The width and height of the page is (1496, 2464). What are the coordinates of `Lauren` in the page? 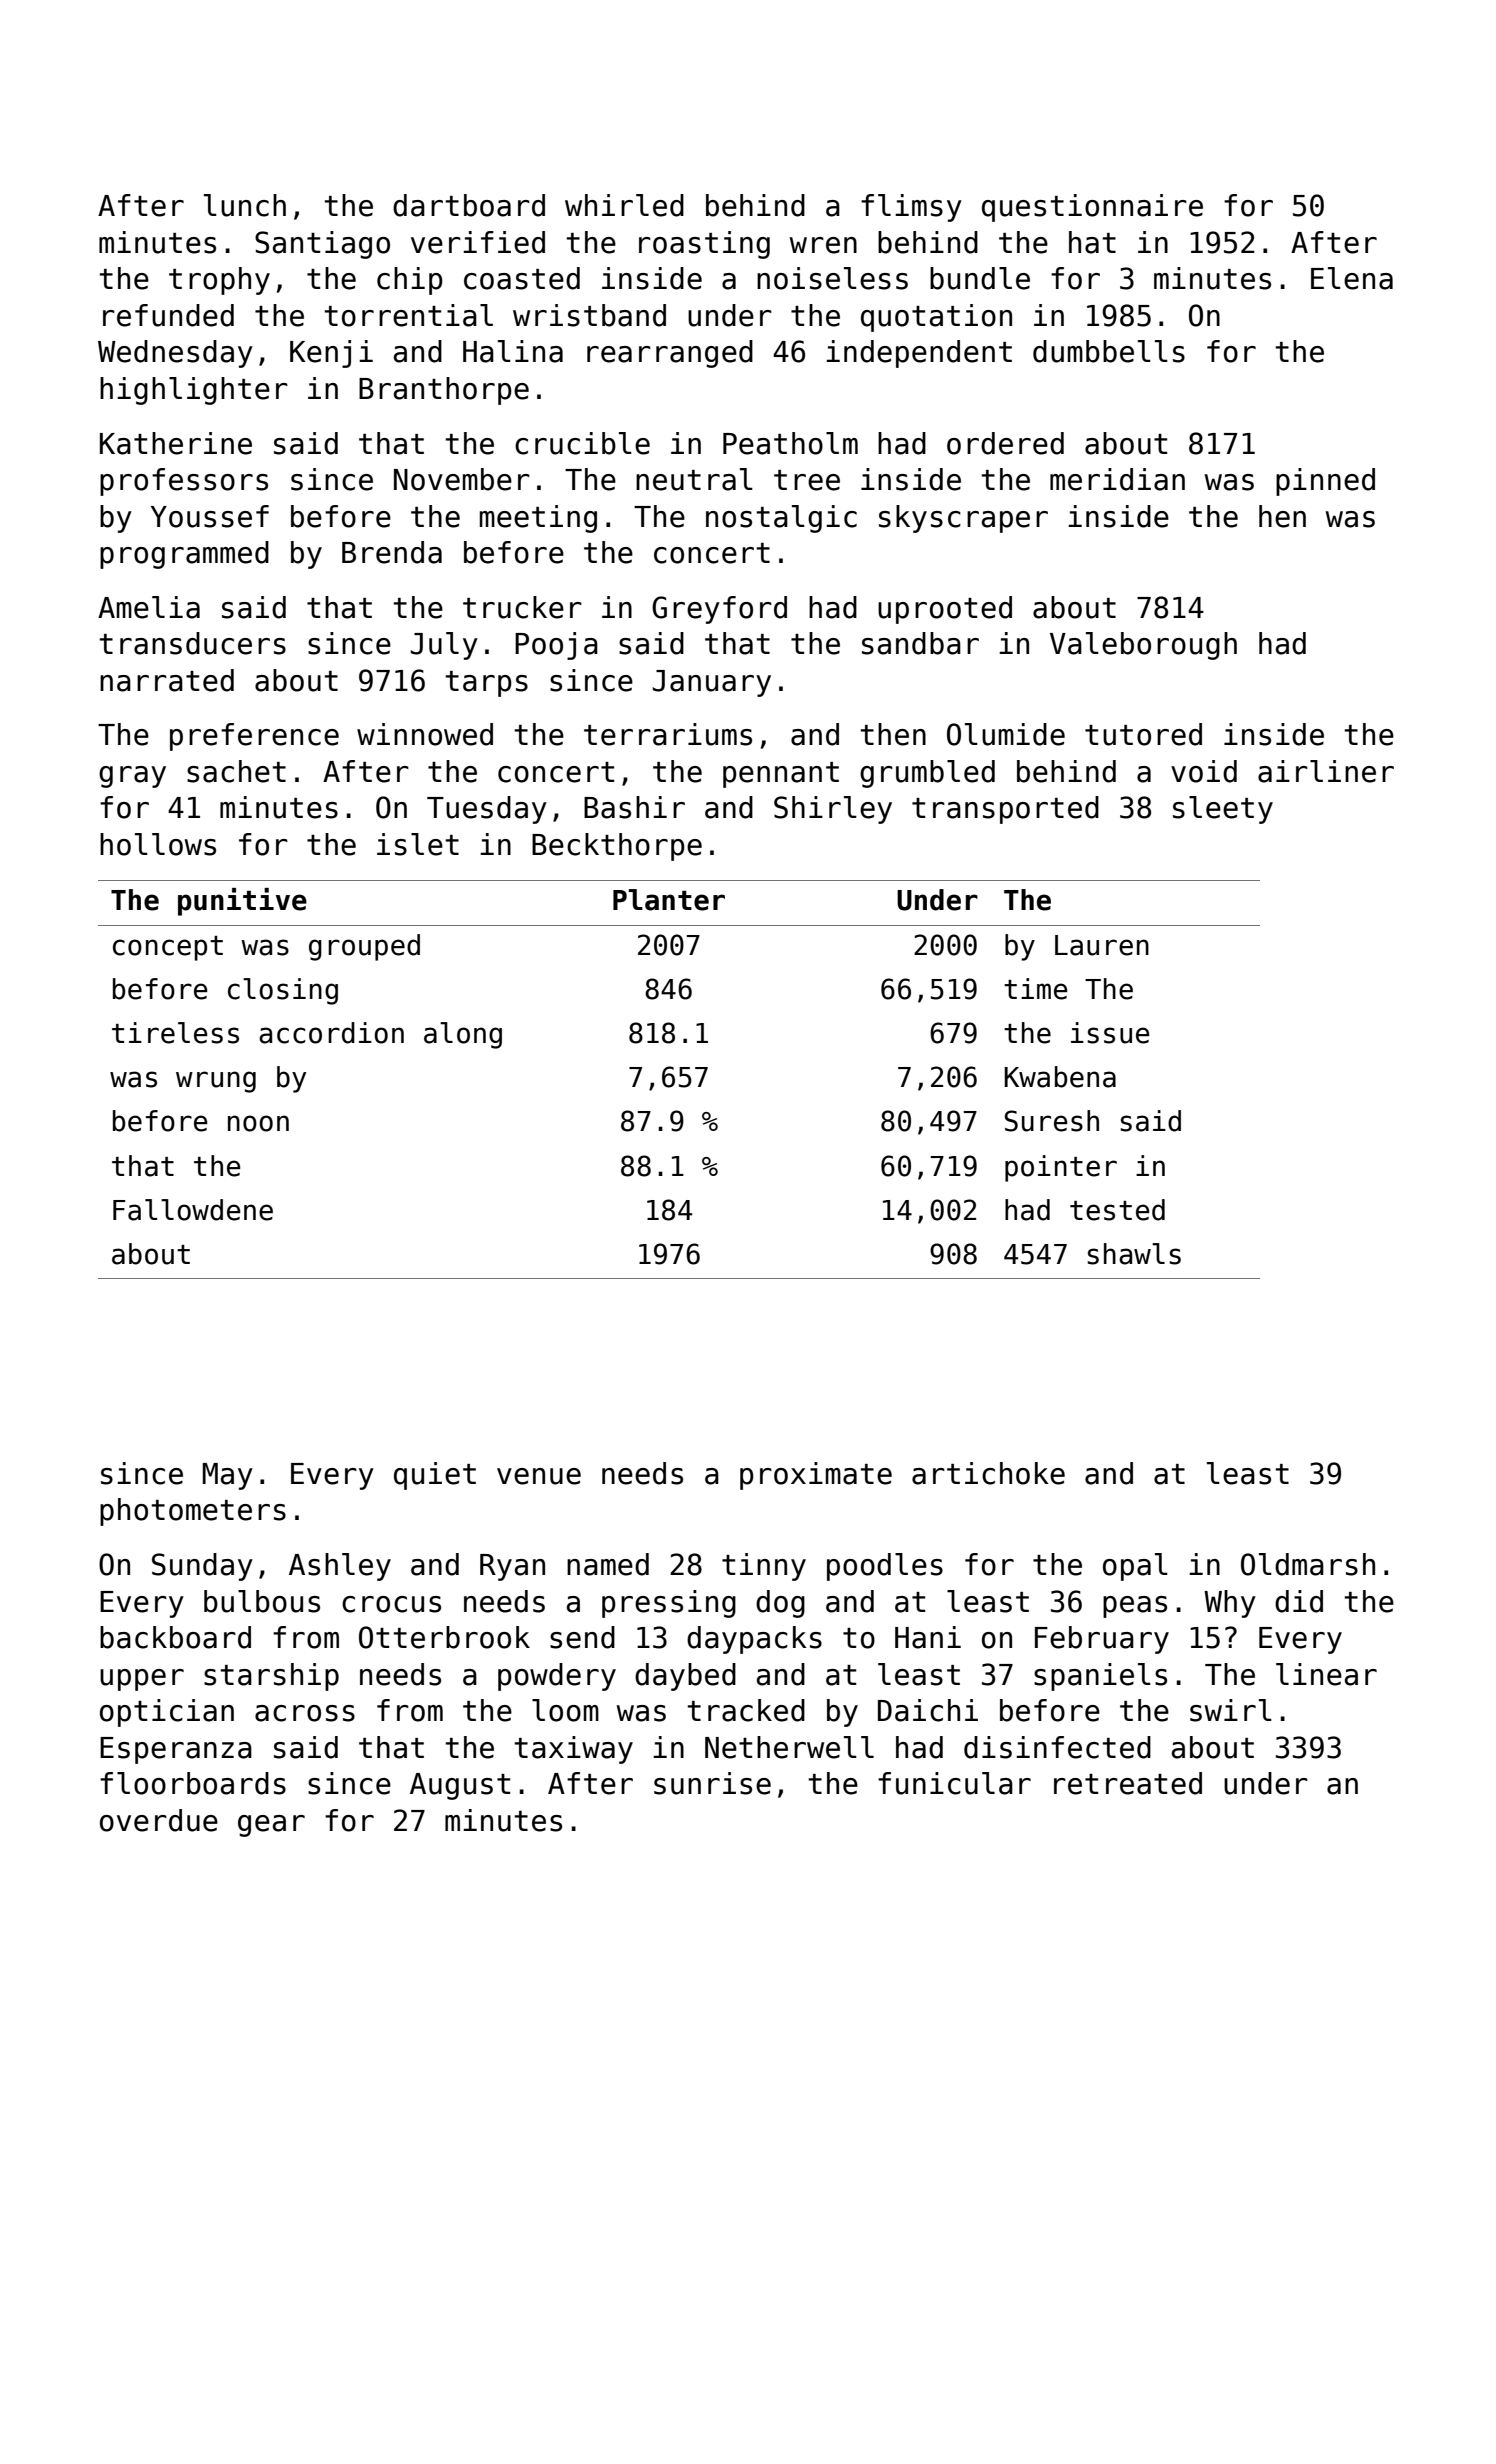 It's located at (1102, 945).
